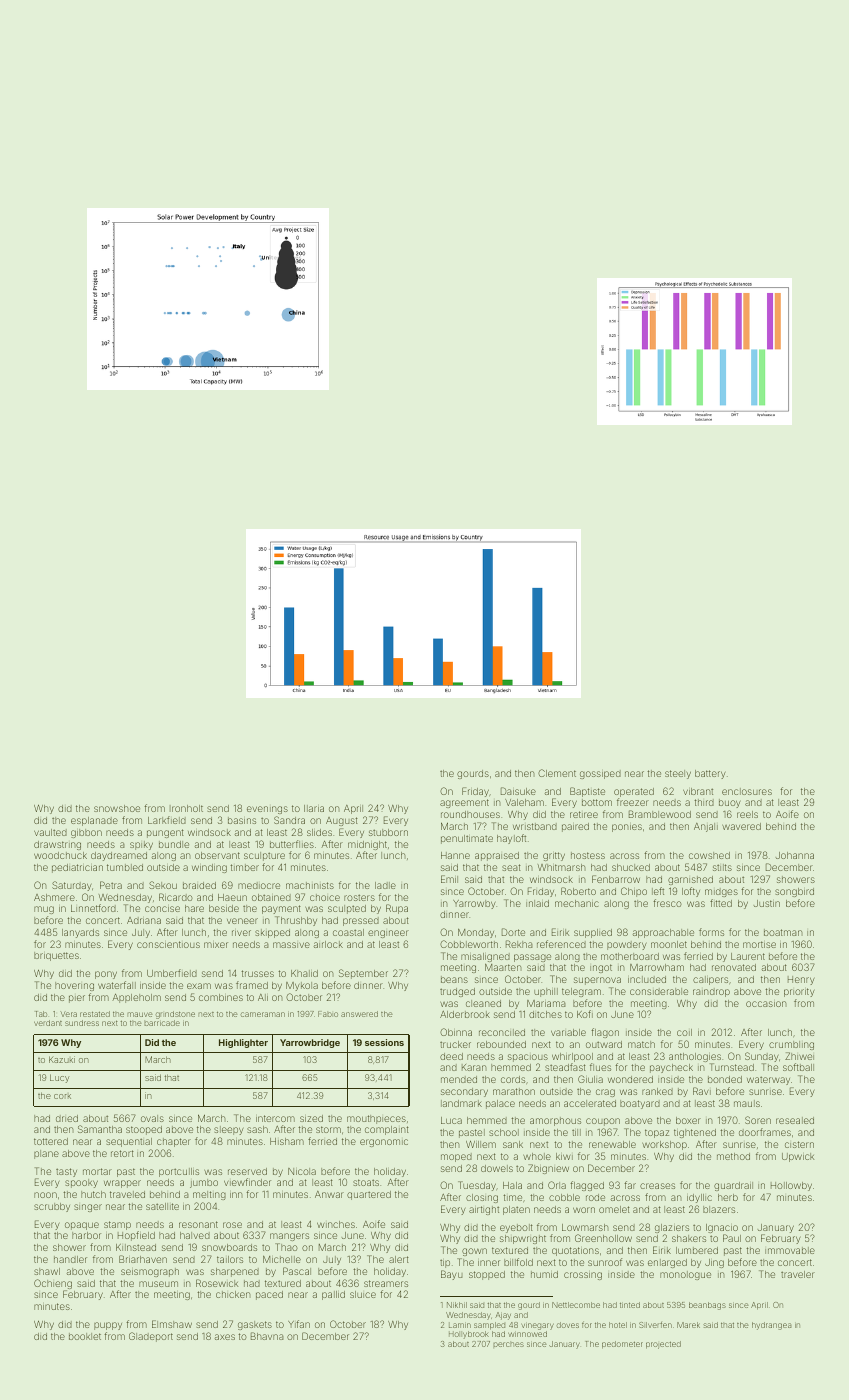  I want to click on Clement, so click(557, 773).
